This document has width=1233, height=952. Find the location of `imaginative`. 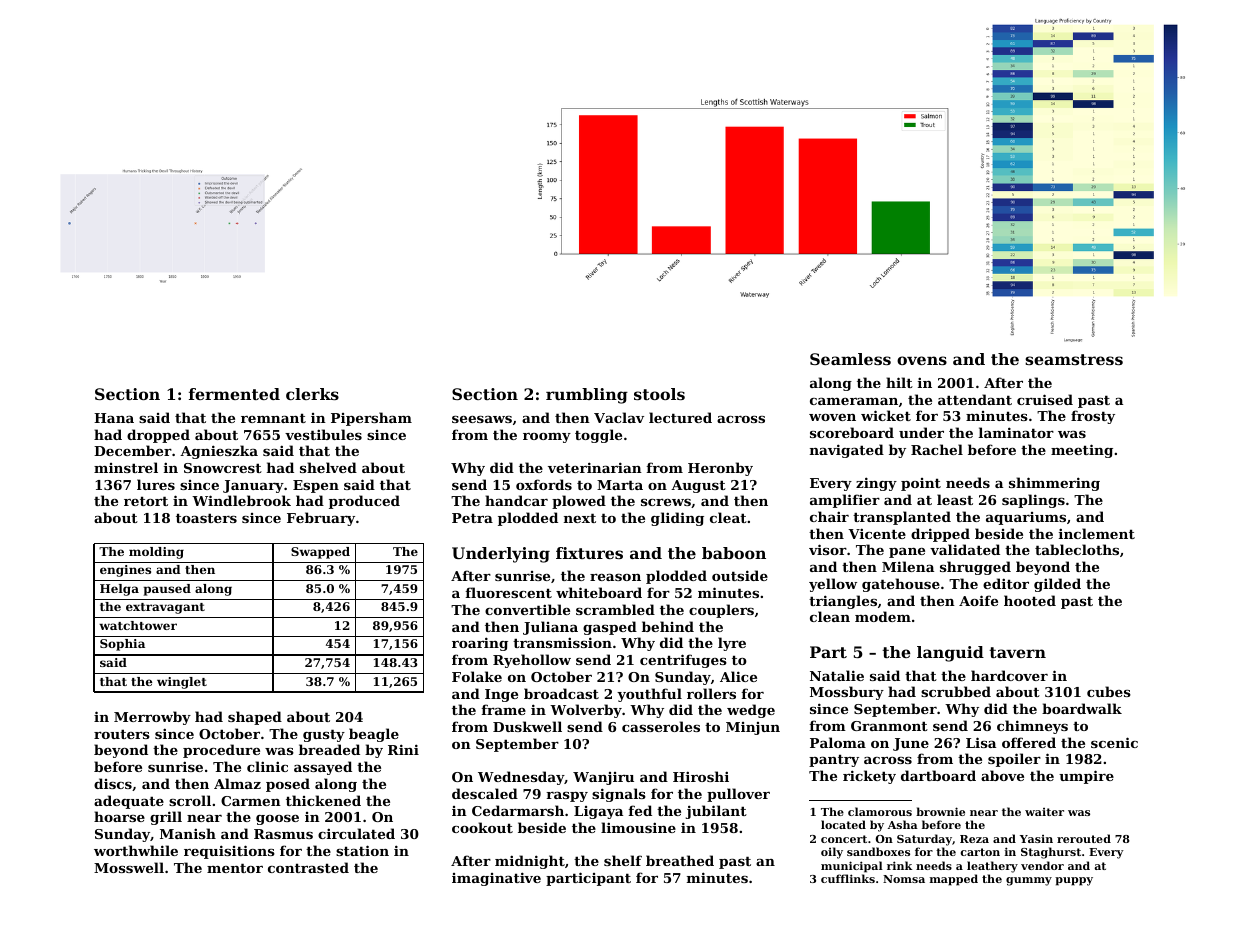

imaginative is located at coordinates (496, 879).
